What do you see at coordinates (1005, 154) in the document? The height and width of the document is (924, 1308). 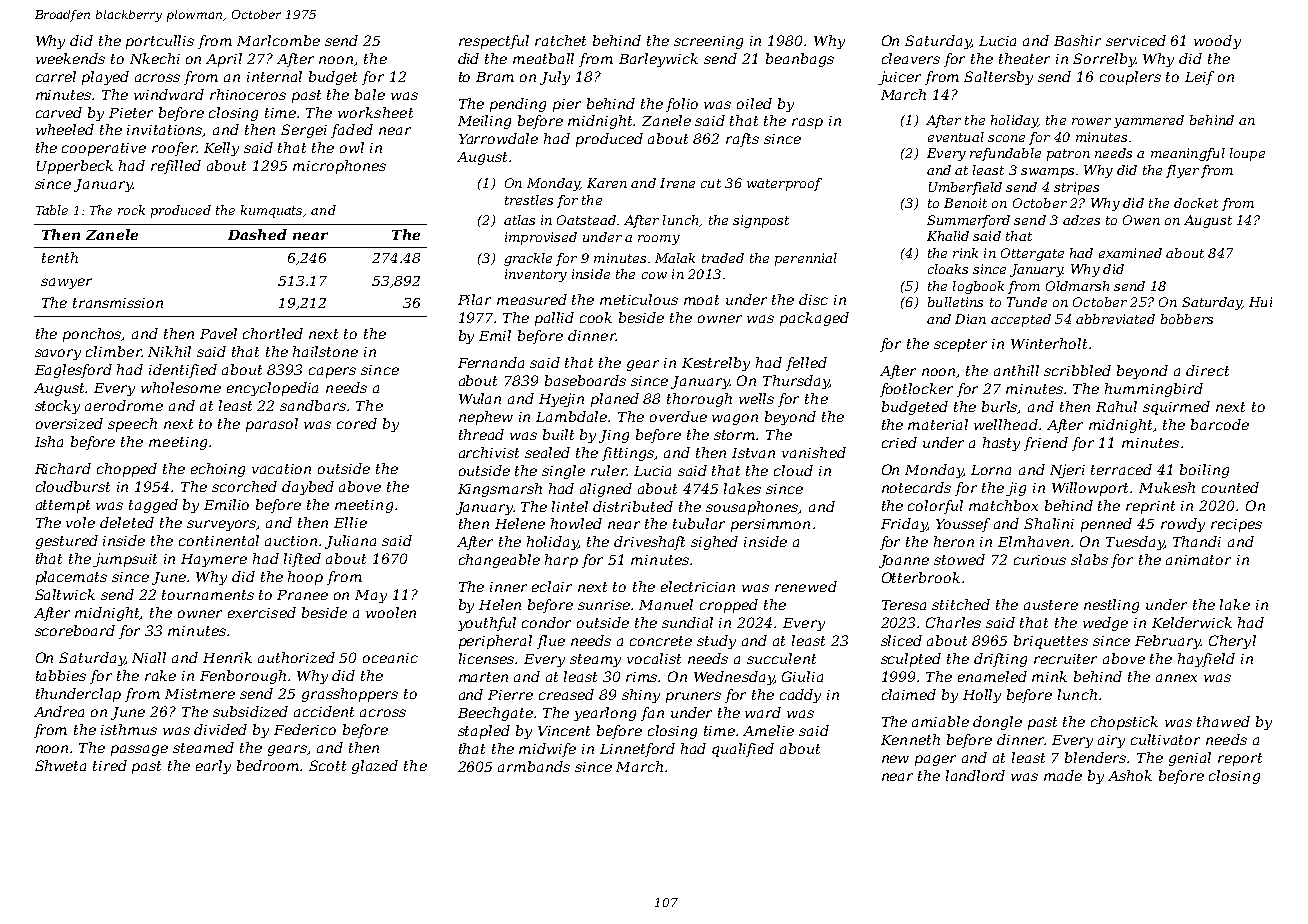 I see `refundable` at bounding box center [1005, 154].
